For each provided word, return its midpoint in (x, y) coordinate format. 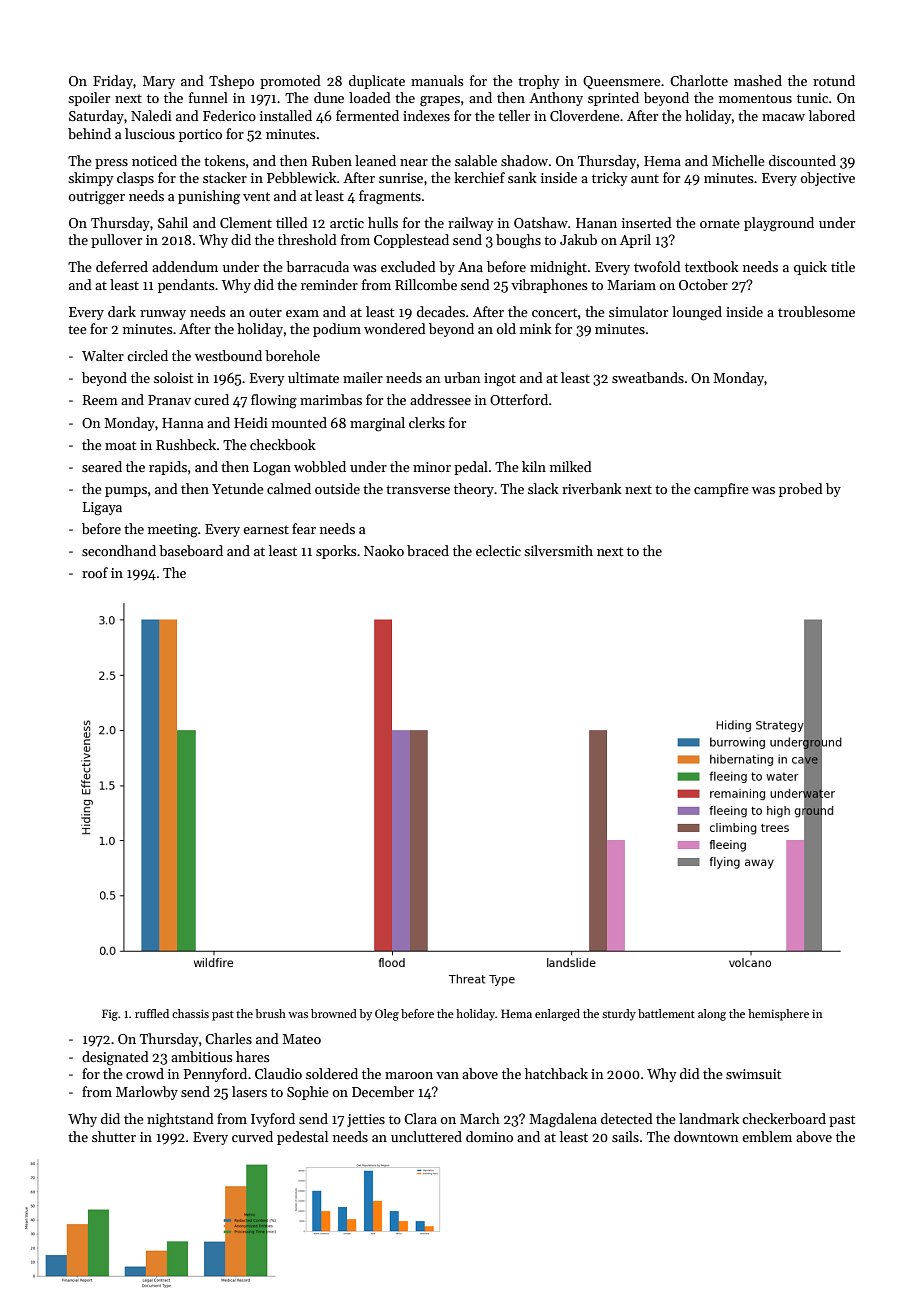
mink (536, 328)
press (111, 164)
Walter (103, 355)
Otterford (519, 399)
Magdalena (563, 1120)
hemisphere (778, 1015)
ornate (720, 223)
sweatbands (648, 377)
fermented (367, 115)
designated (115, 1058)
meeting (173, 531)
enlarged (557, 1015)
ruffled (152, 1013)
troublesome (816, 311)
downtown (706, 1136)
